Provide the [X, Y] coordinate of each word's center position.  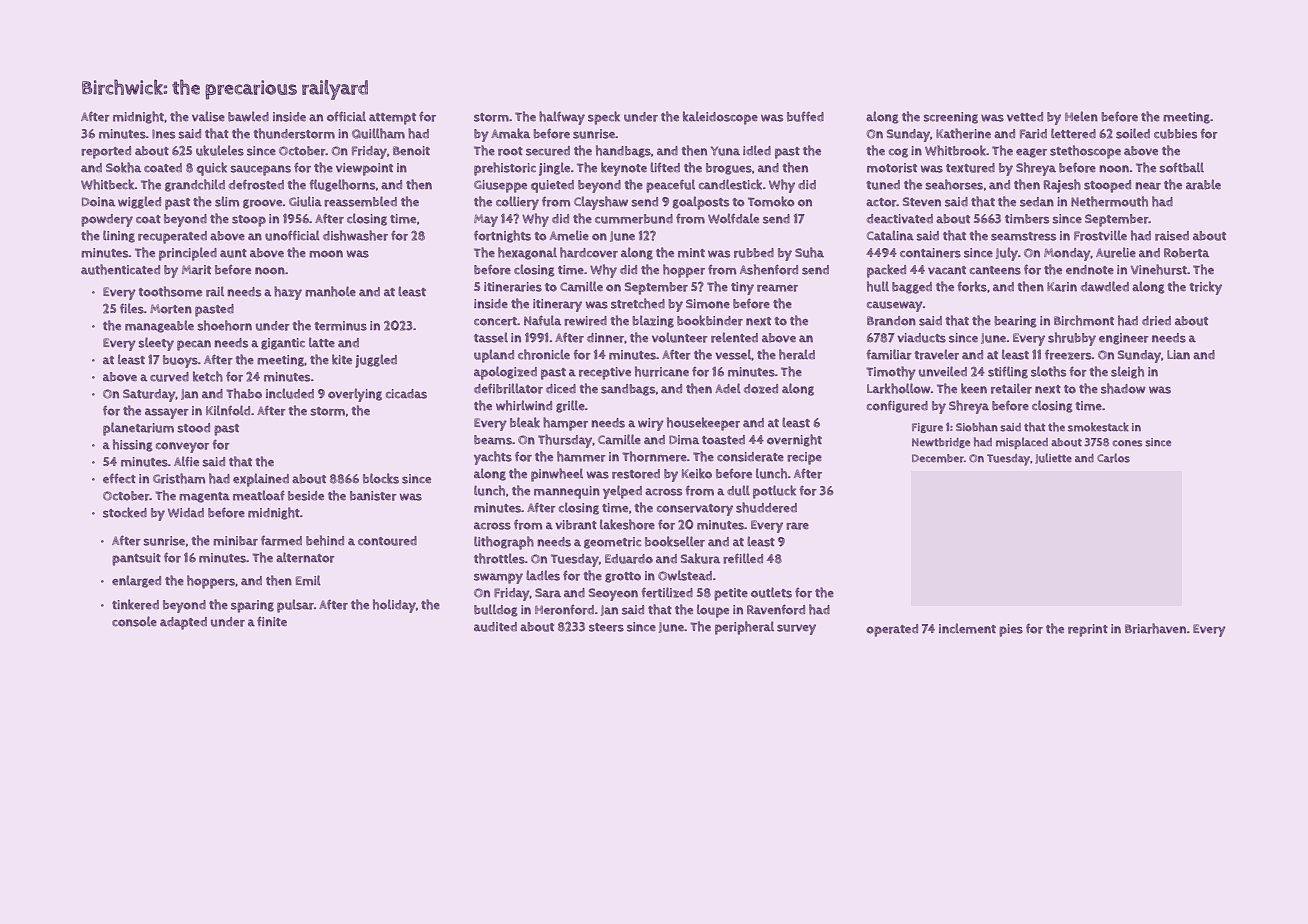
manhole [330, 291]
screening [950, 118]
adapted [183, 623]
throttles [499, 558]
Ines [163, 134]
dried [1156, 321]
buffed [805, 117]
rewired [585, 321]
